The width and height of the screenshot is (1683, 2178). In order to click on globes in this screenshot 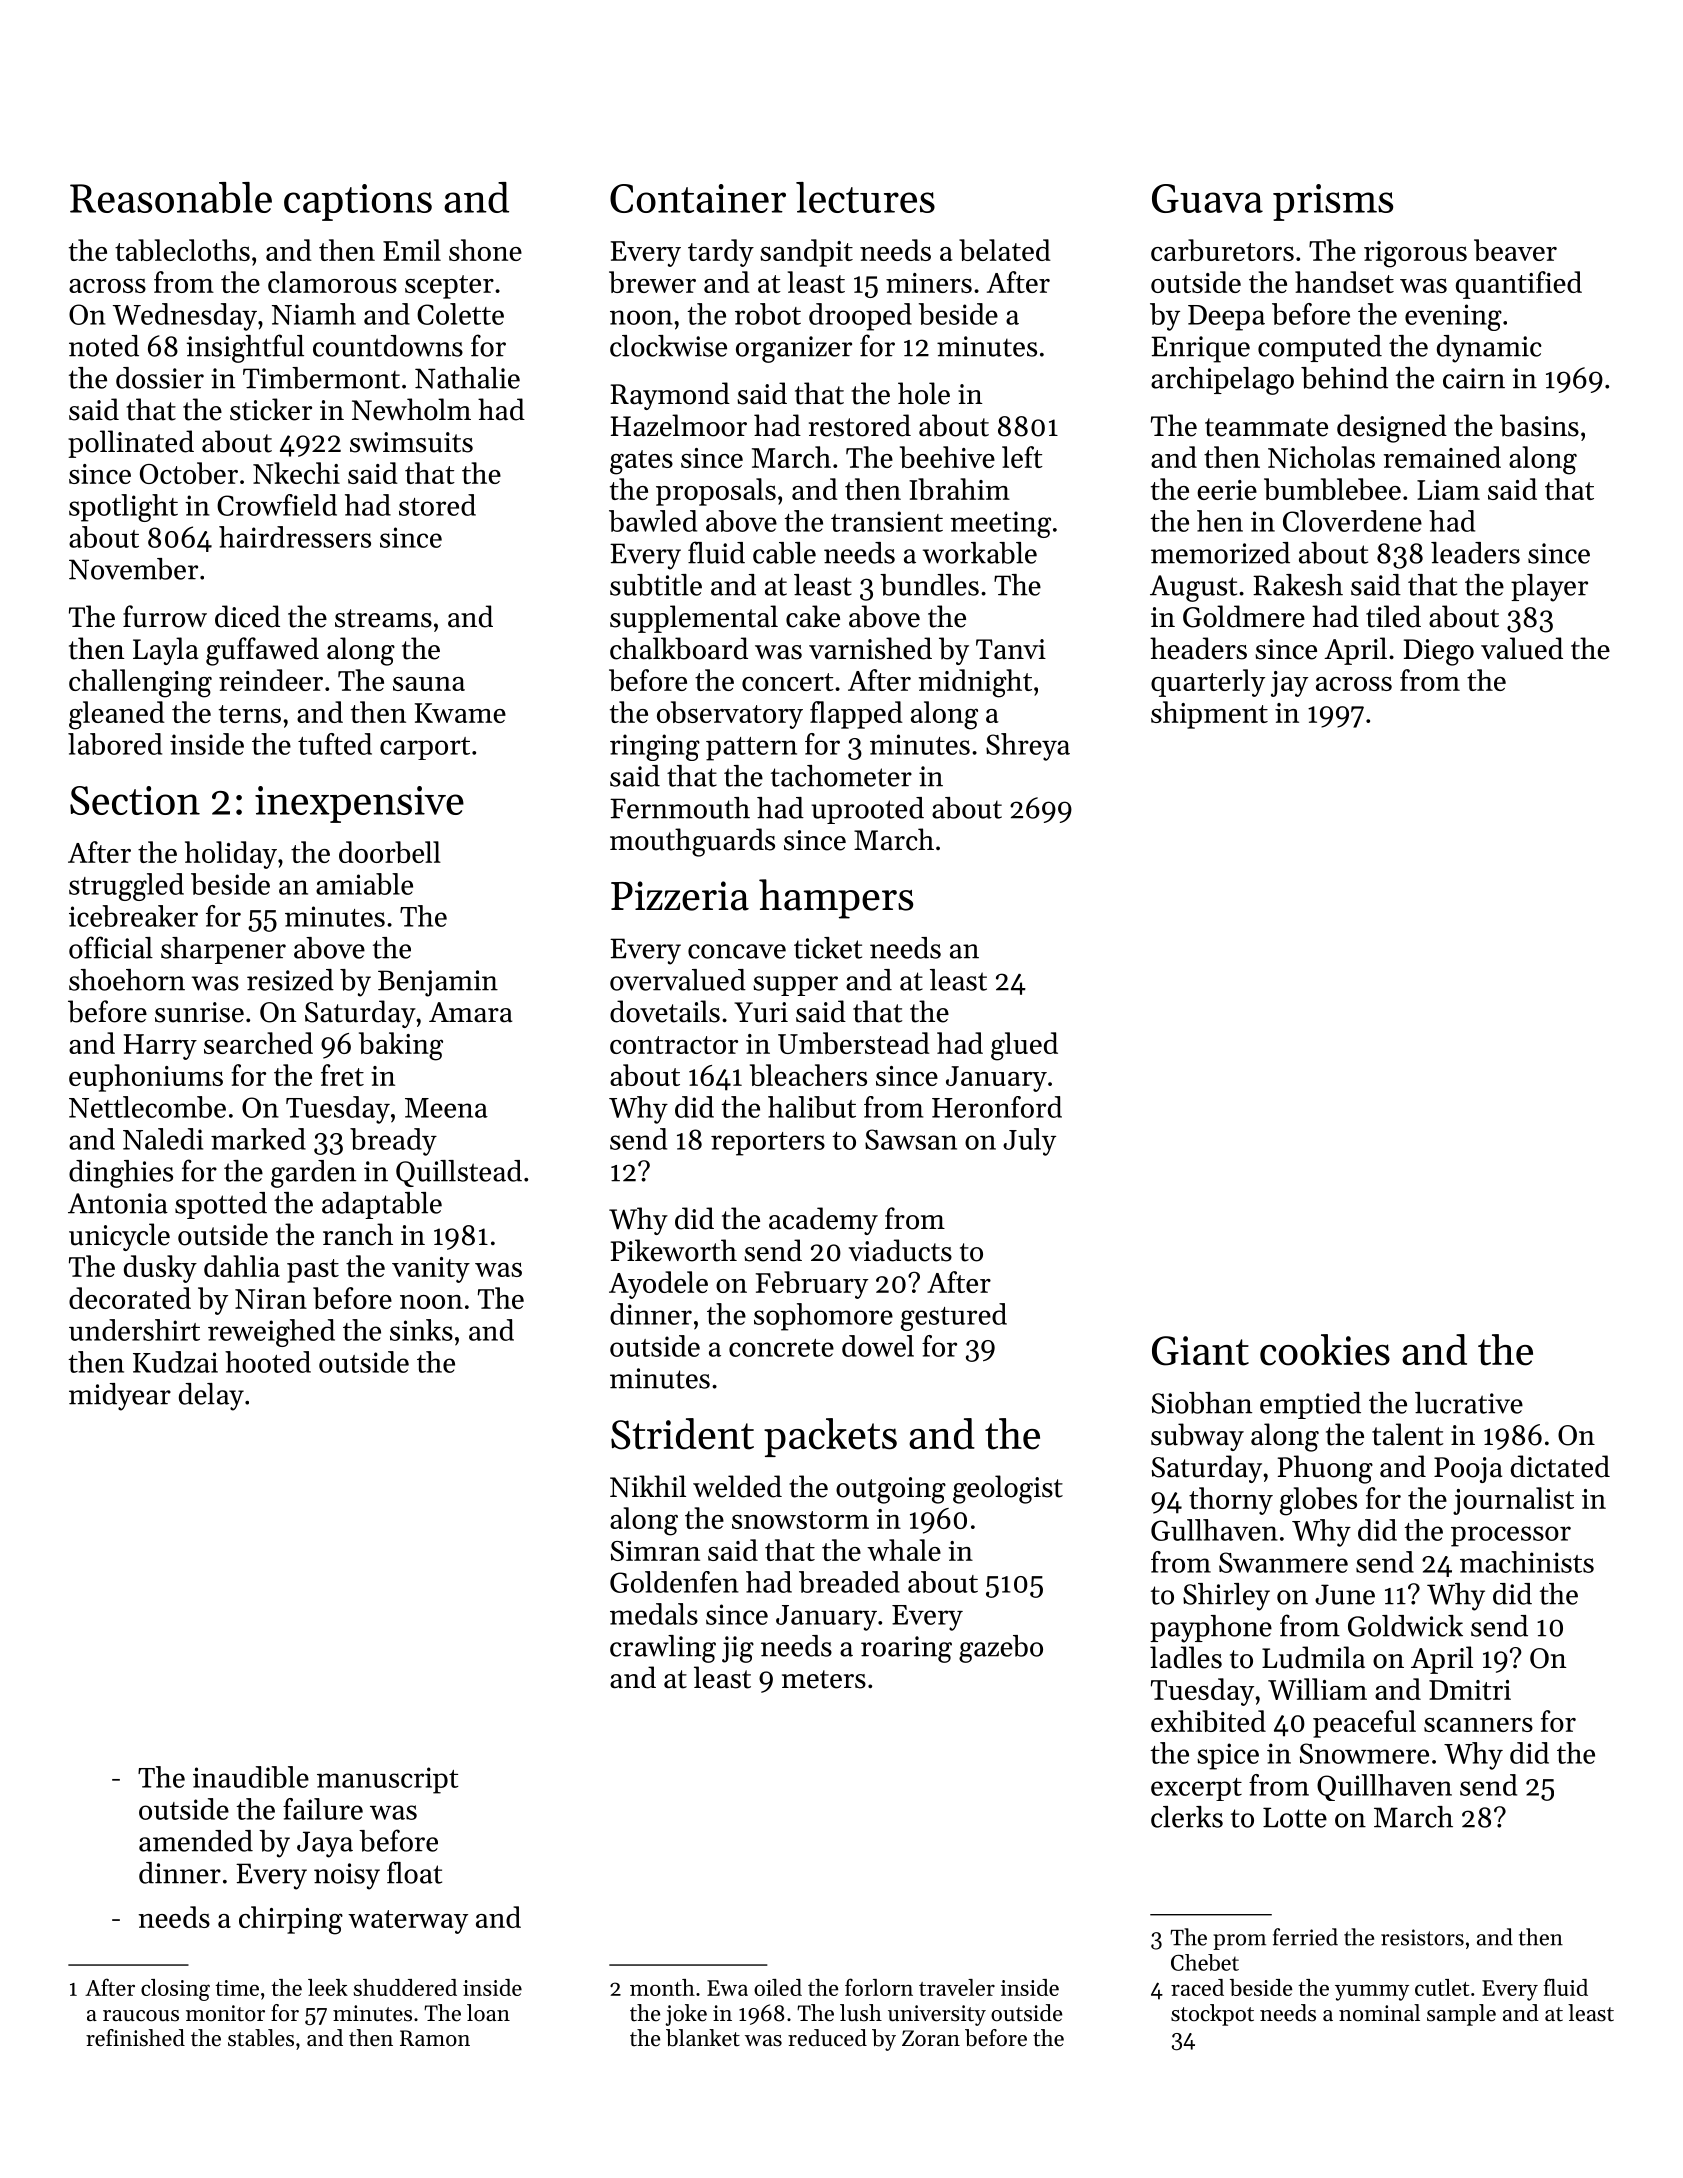, I will do `click(1318, 1501)`.
